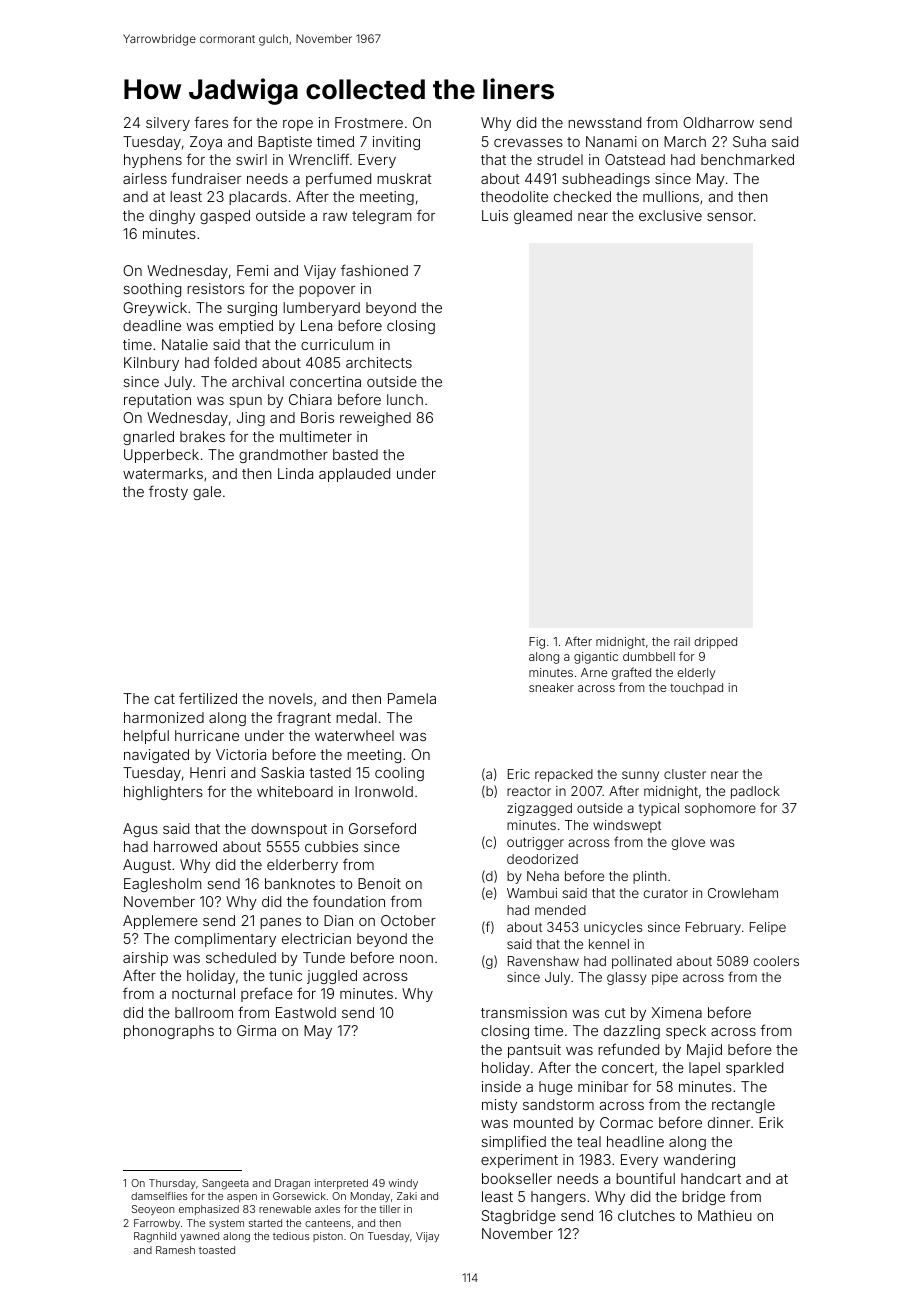  What do you see at coordinates (291, 1236) in the screenshot?
I see `tedious` at bounding box center [291, 1236].
